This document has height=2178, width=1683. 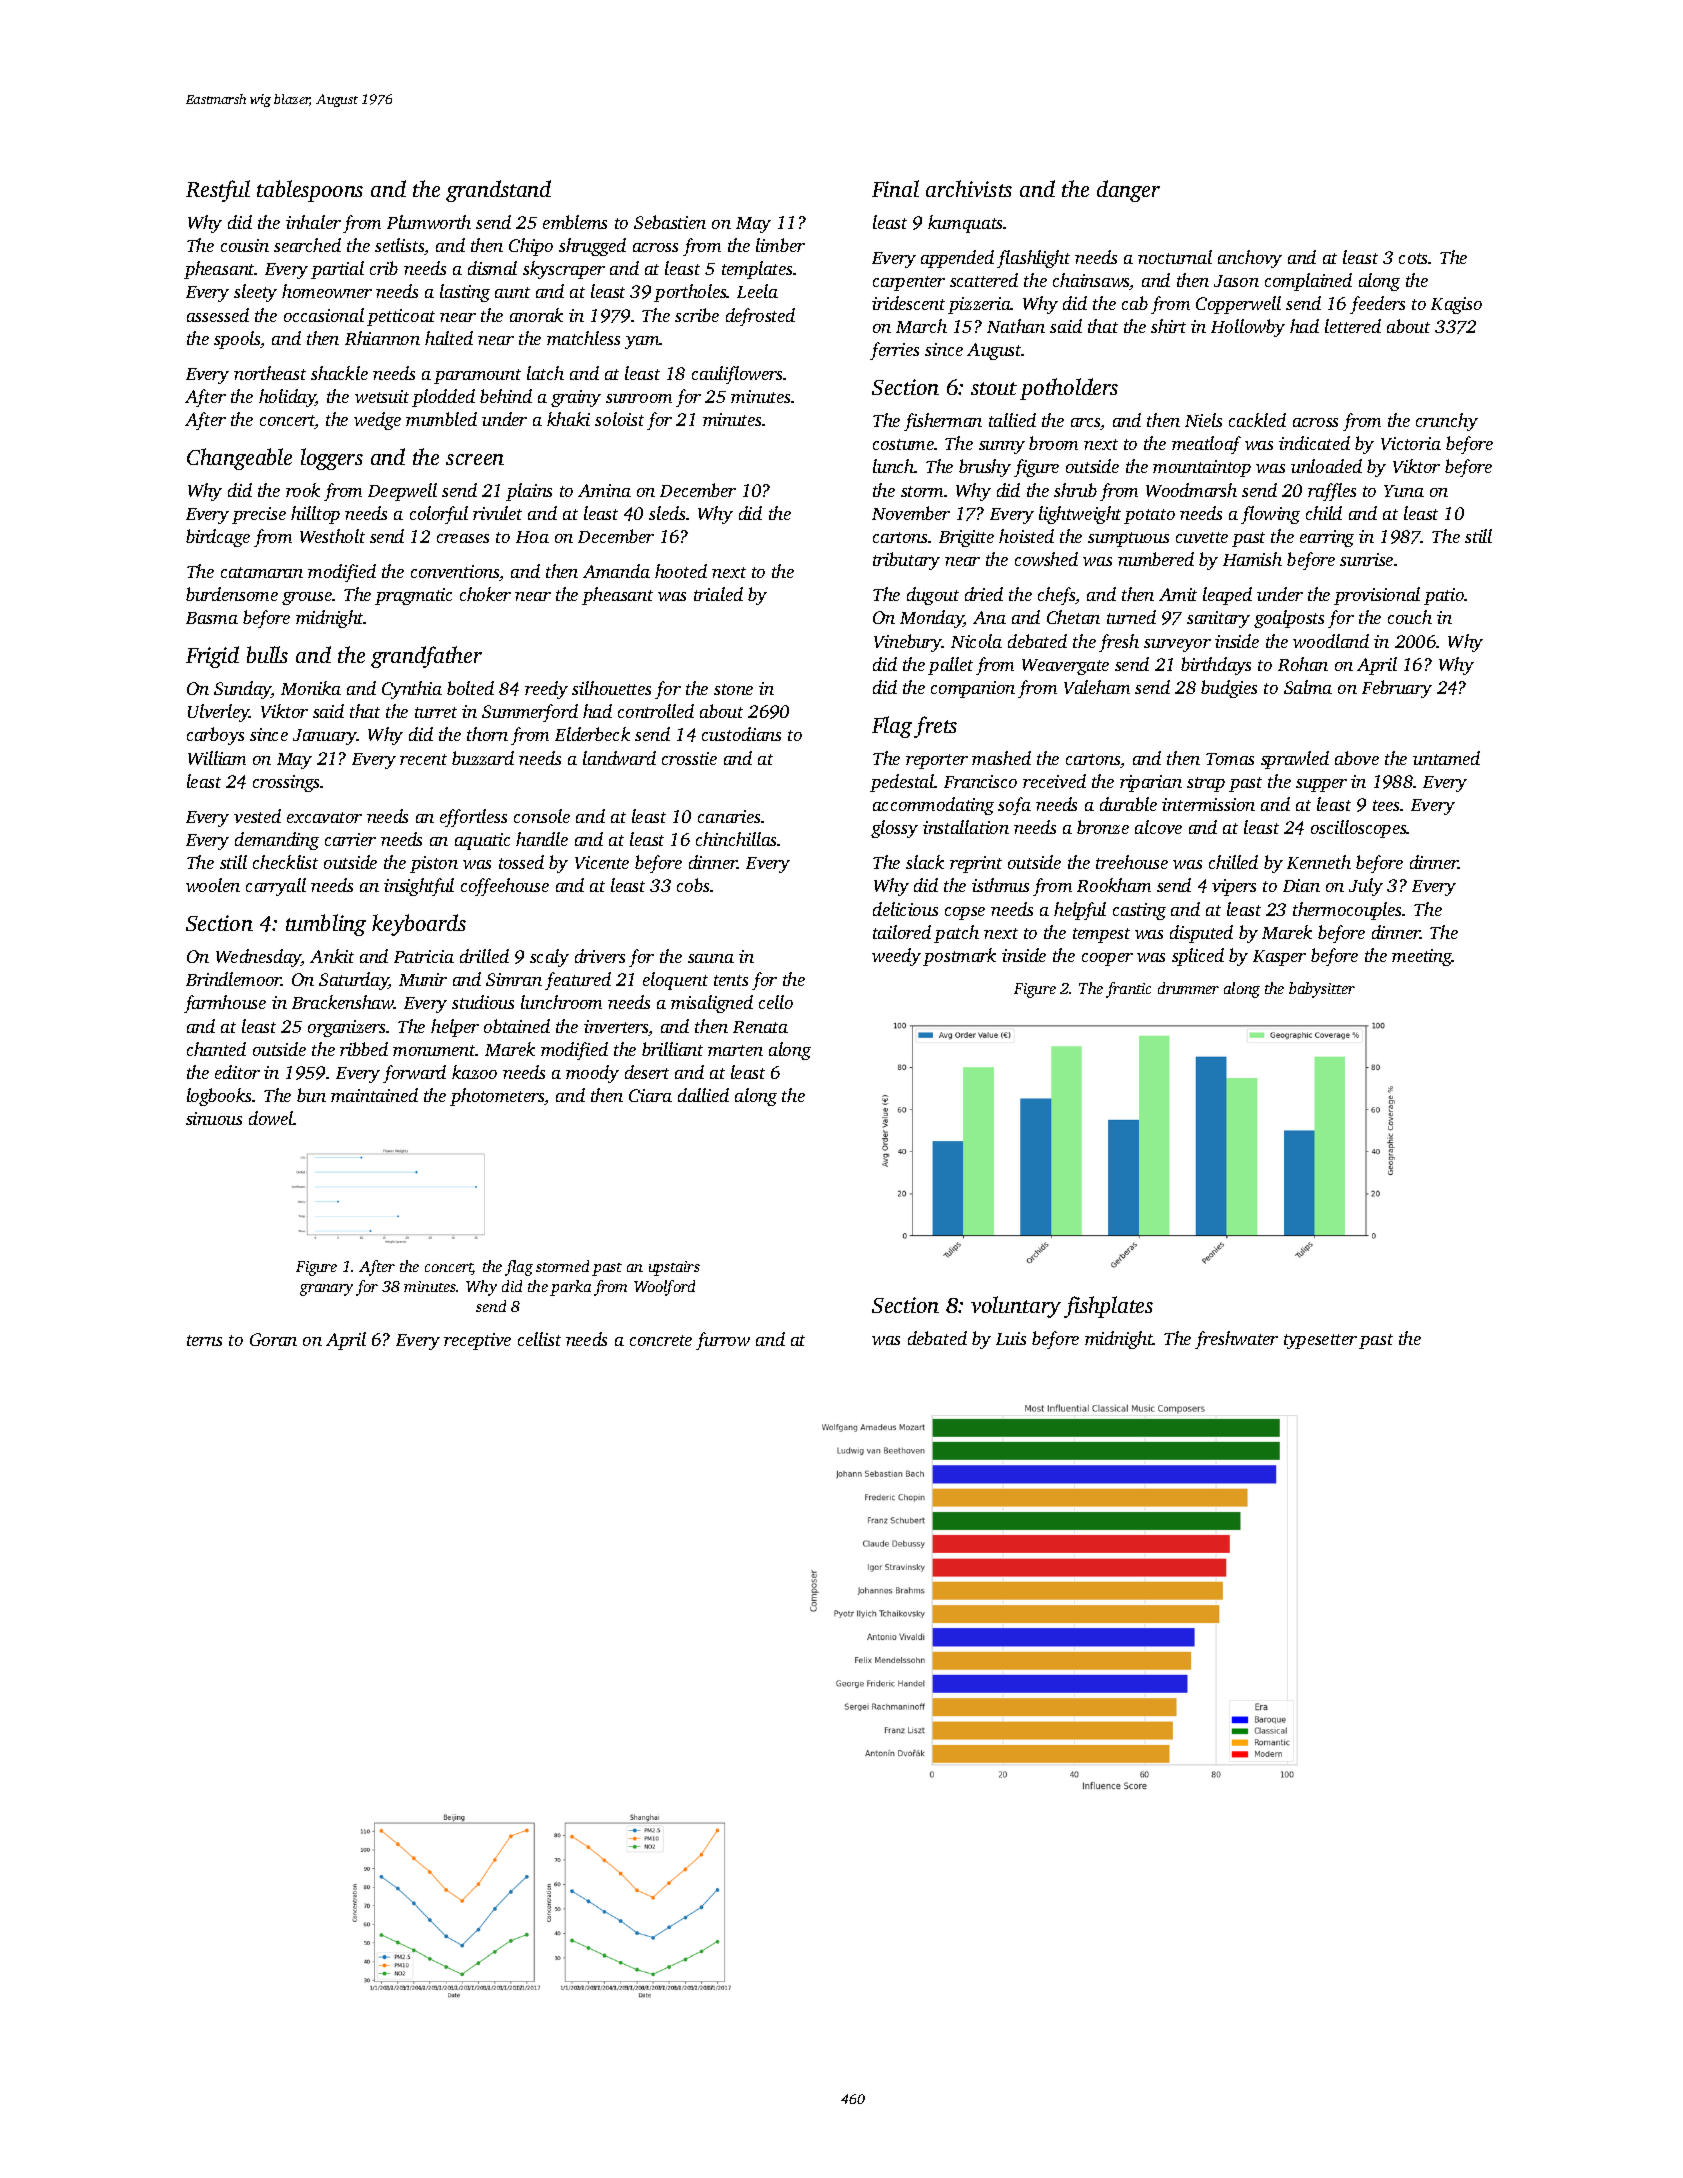 I want to click on insightful, so click(x=419, y=887).
